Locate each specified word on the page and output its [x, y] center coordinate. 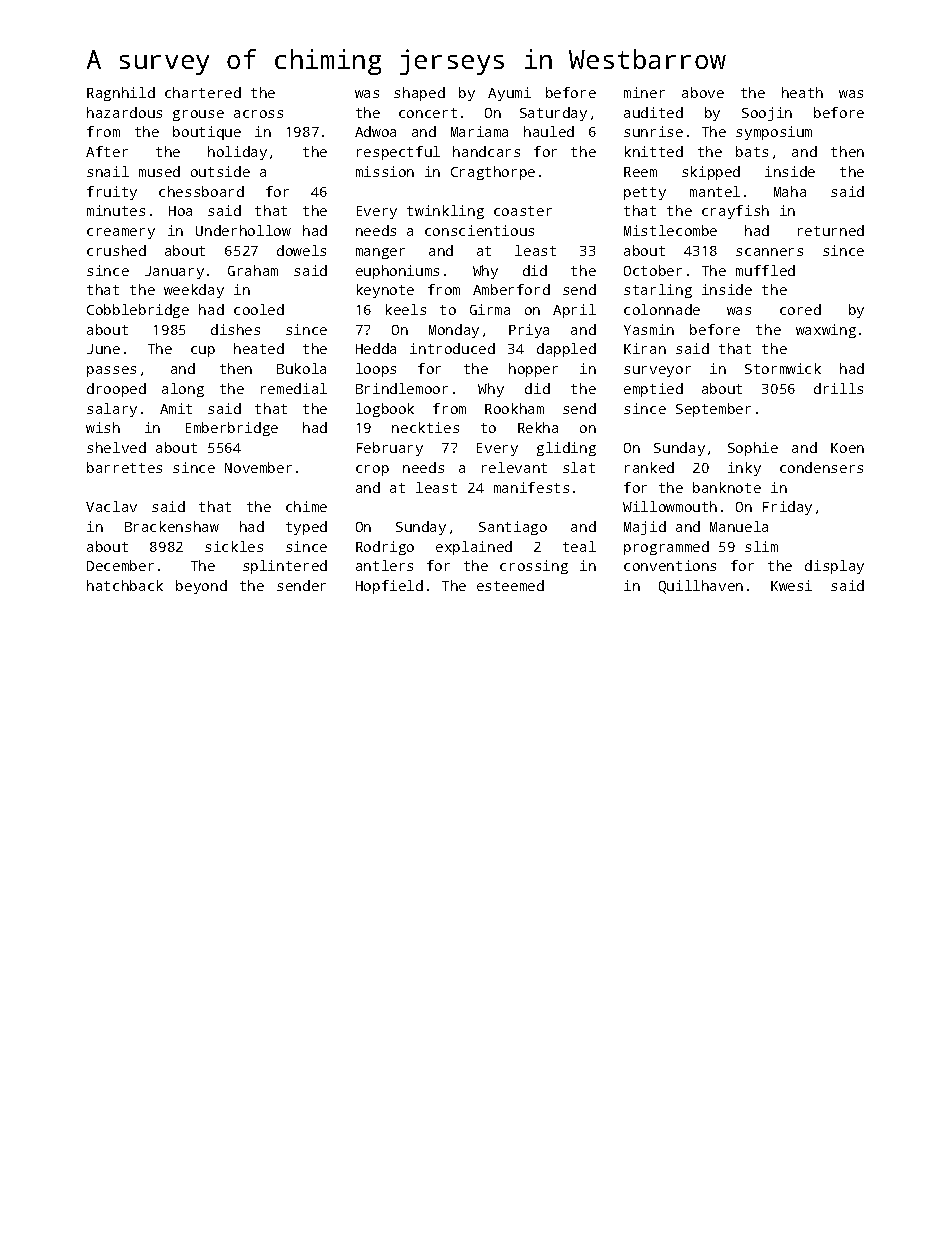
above [703, 92]
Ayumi [509, 94]
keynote [385, 291]
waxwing [826, 331]
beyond [201, 587]
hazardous [124, 112]
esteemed [510, 585]
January [174, 272]
